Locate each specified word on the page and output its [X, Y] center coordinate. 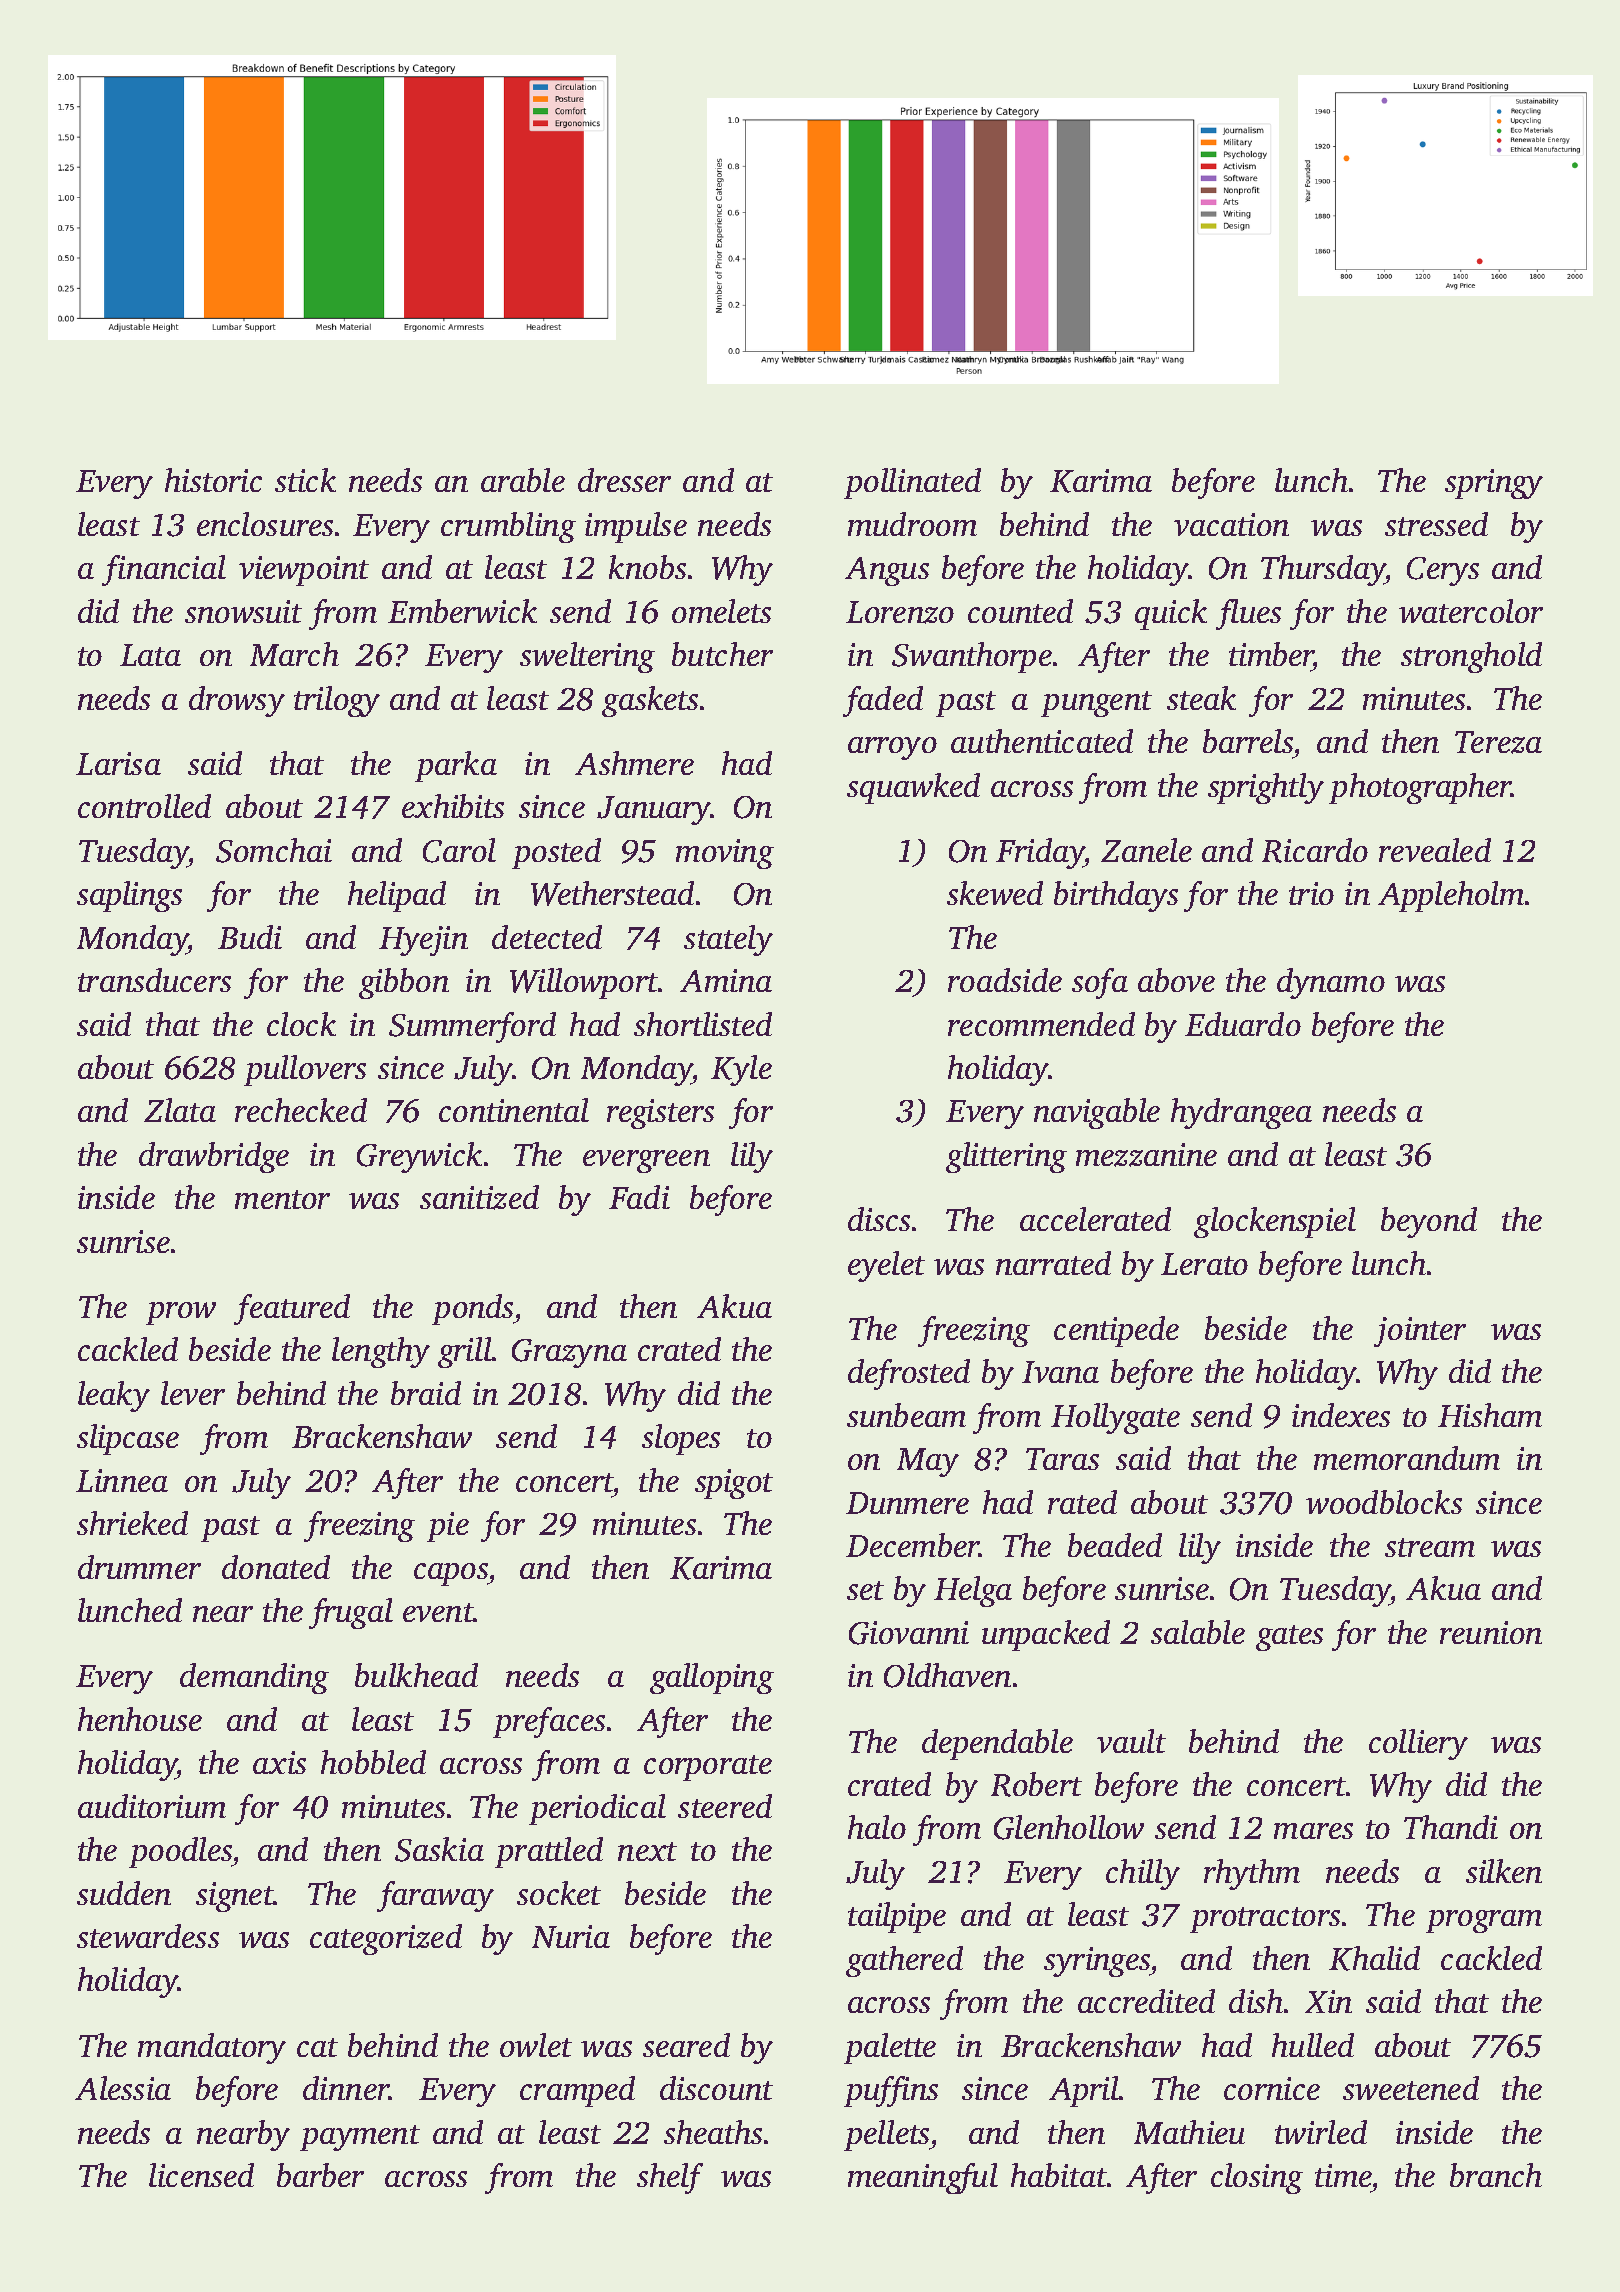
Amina [726, 980]
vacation [1231, 524]
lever [193, 1393]
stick [305, 480]
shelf [670, 2178]
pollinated [912, 483]
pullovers [305, 1070]
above [1176, 980]
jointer [1420, 1332]
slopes [681, 1439]
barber [320, 2175]
